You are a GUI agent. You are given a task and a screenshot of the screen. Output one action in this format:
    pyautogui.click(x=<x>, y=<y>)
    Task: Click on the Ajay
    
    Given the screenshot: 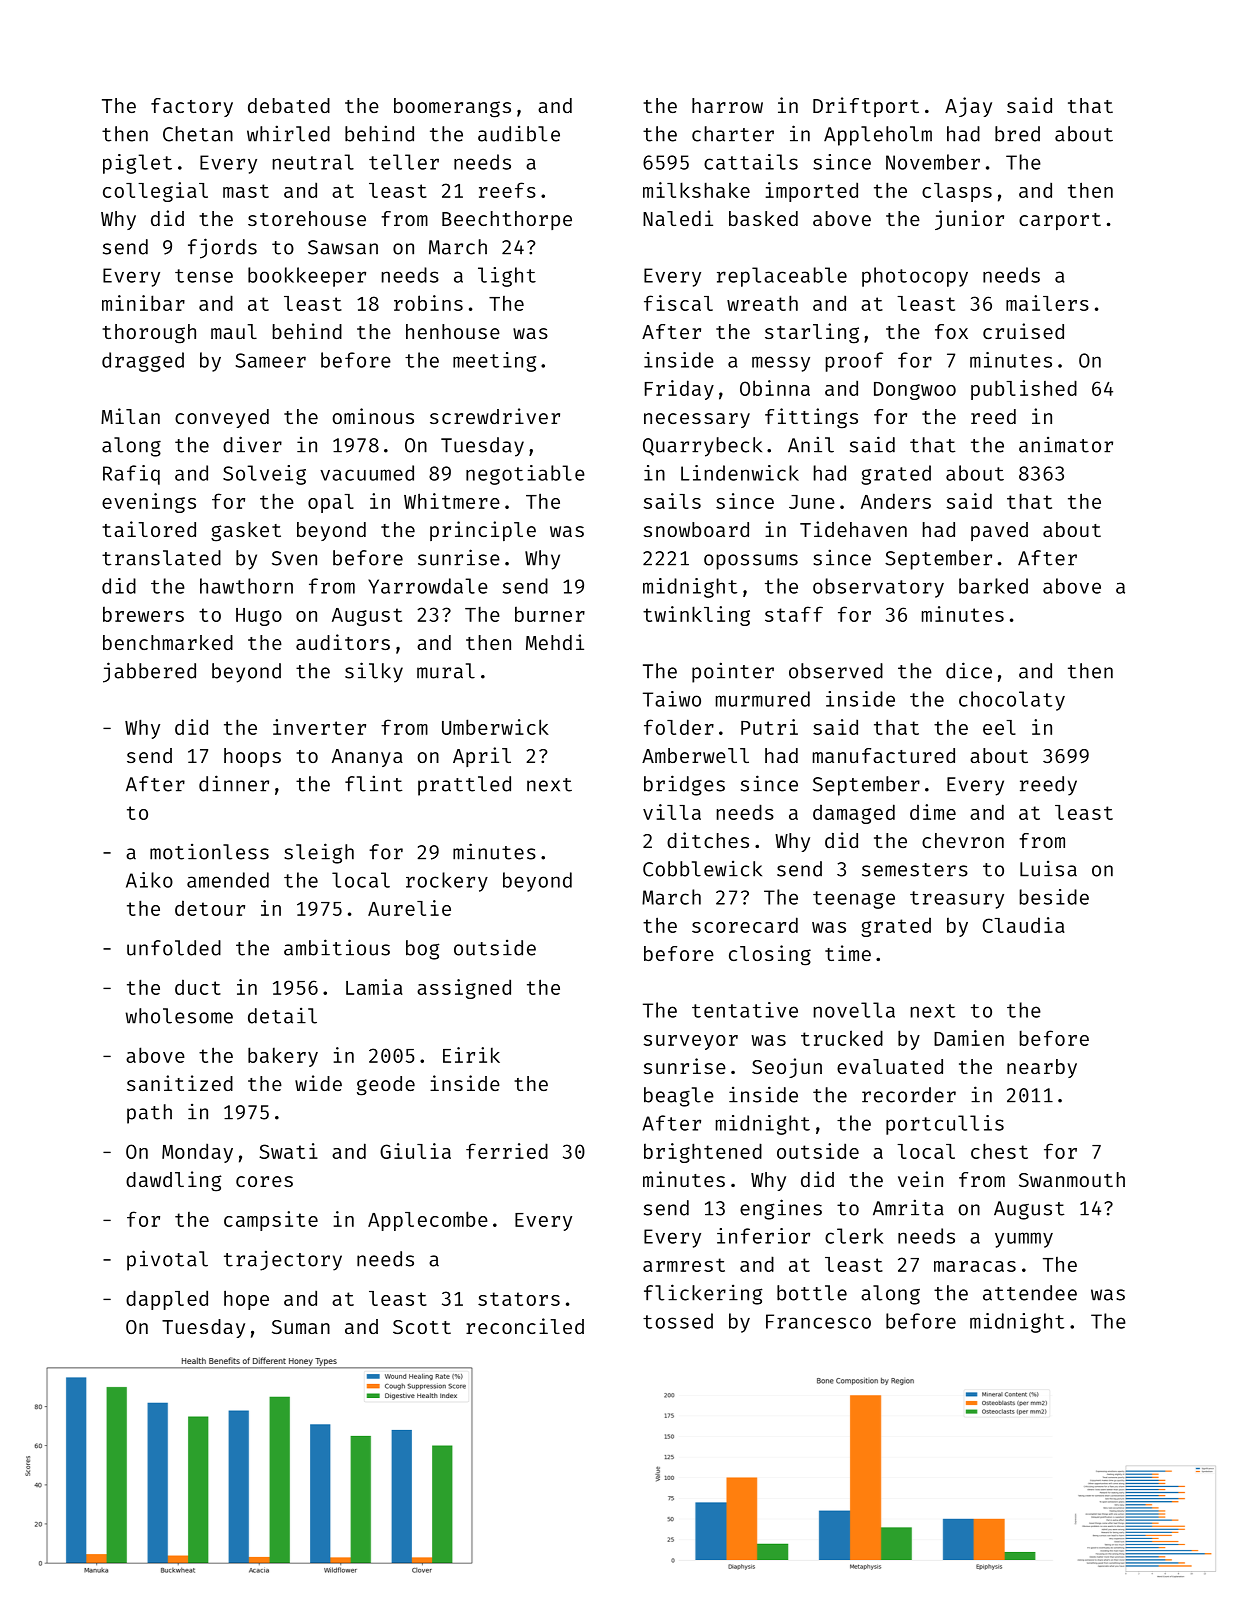 What is the action you would take?
    pyautogui.click(x=968, y=107)
